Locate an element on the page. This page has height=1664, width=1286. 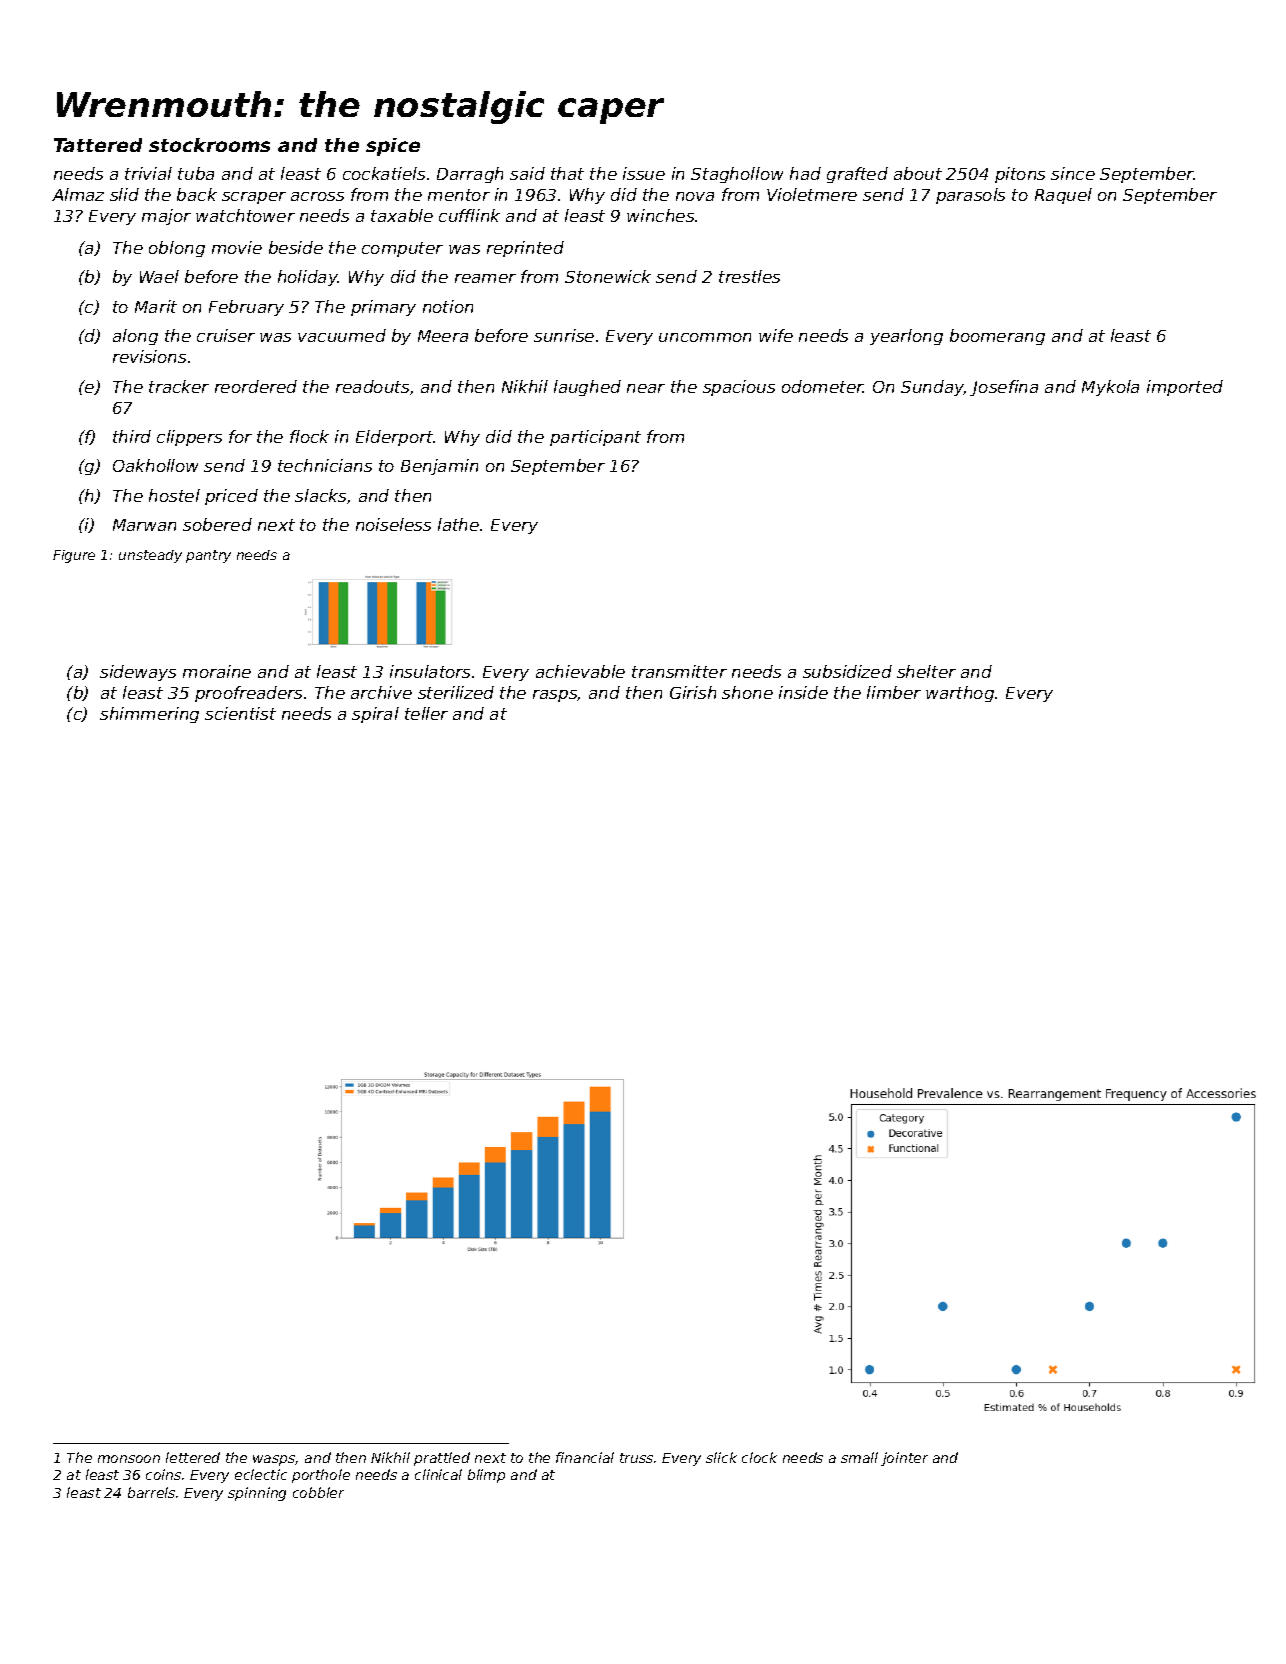
Darragh is located at coordinates (470, 175).
